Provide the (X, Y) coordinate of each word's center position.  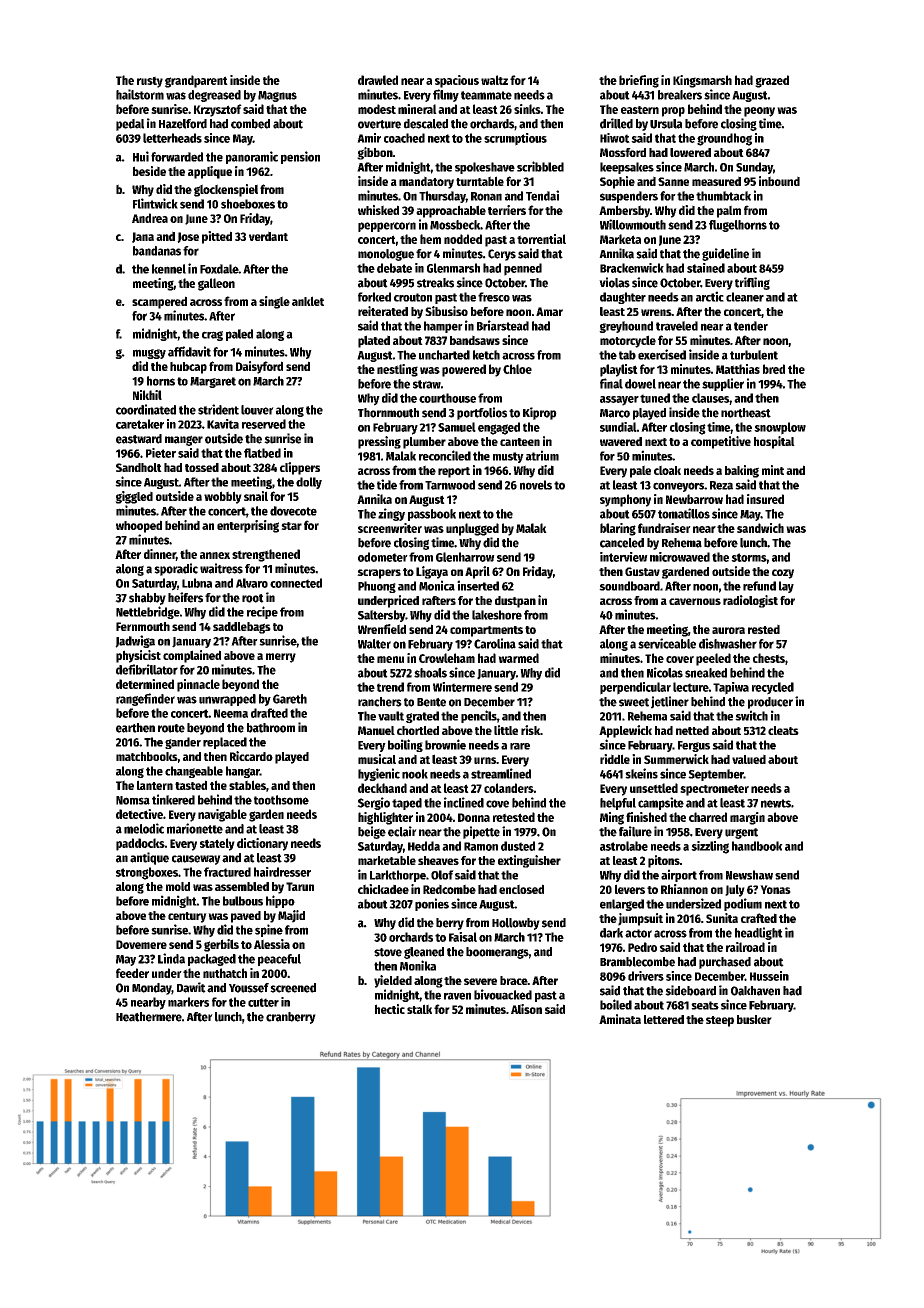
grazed (772, 81)
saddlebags (242, 628)
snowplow (780, 428)
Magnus (277, 96)
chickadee (383, 889)
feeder (132, 973)
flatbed (262, 453)
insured (765, 499)
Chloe (517, 369)
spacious (457, 81)
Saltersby (381, 616)
